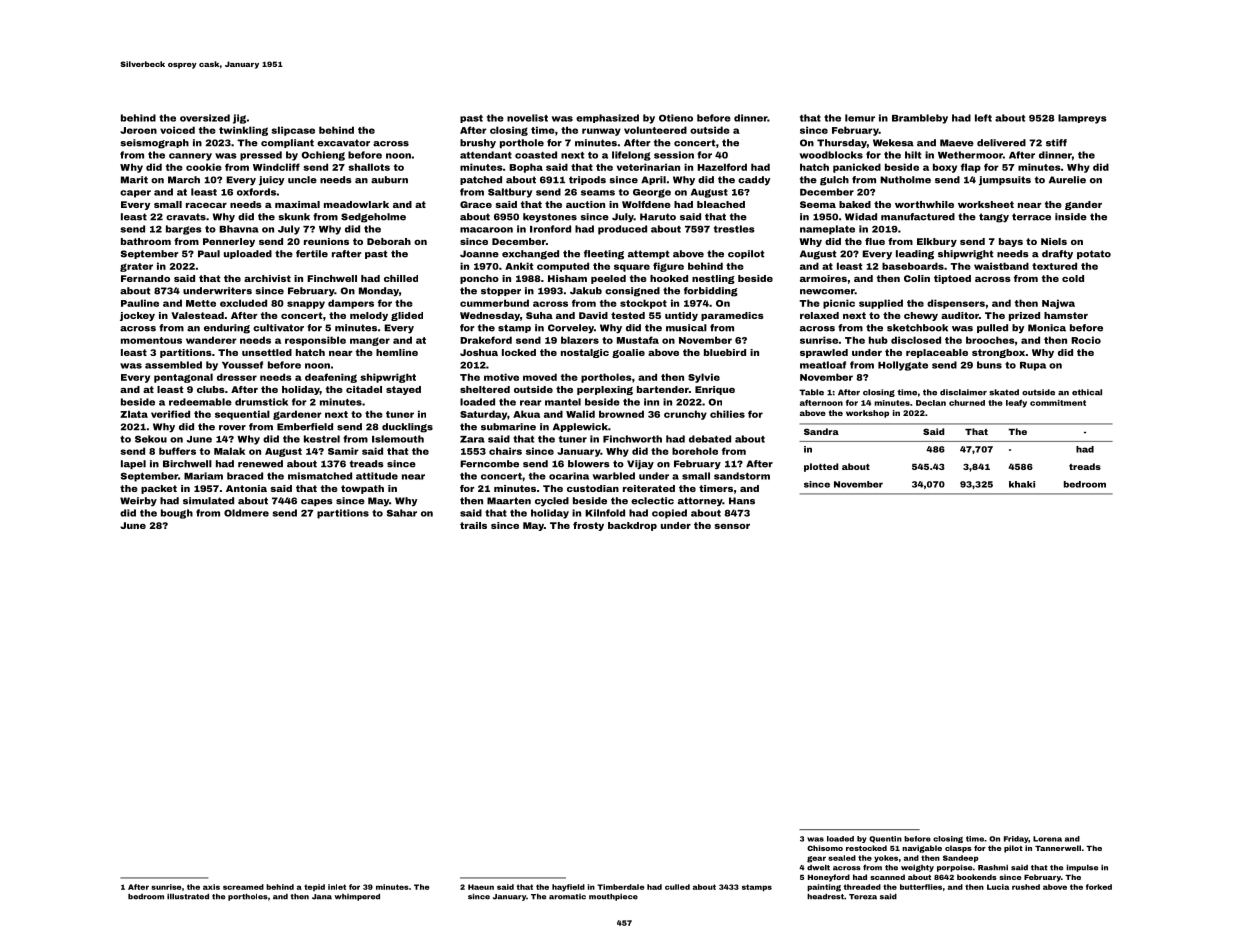 Image resolution: width=1233 pixels, height=952 pixels. Describe the element at coordinates (860, 118) in the image. I see `lemur` at that location.
